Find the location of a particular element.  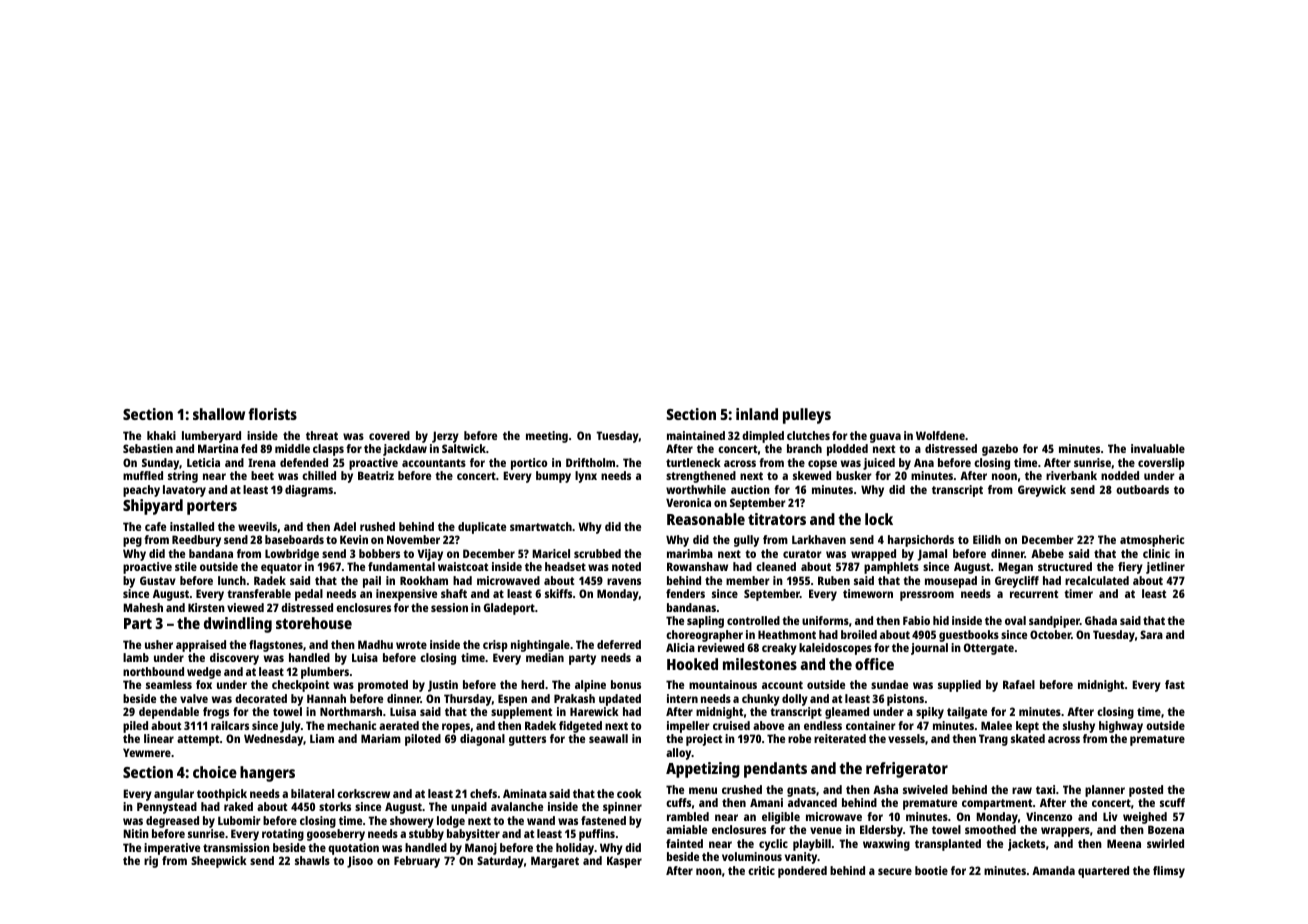

inland is located at coordinates (757, 414).
